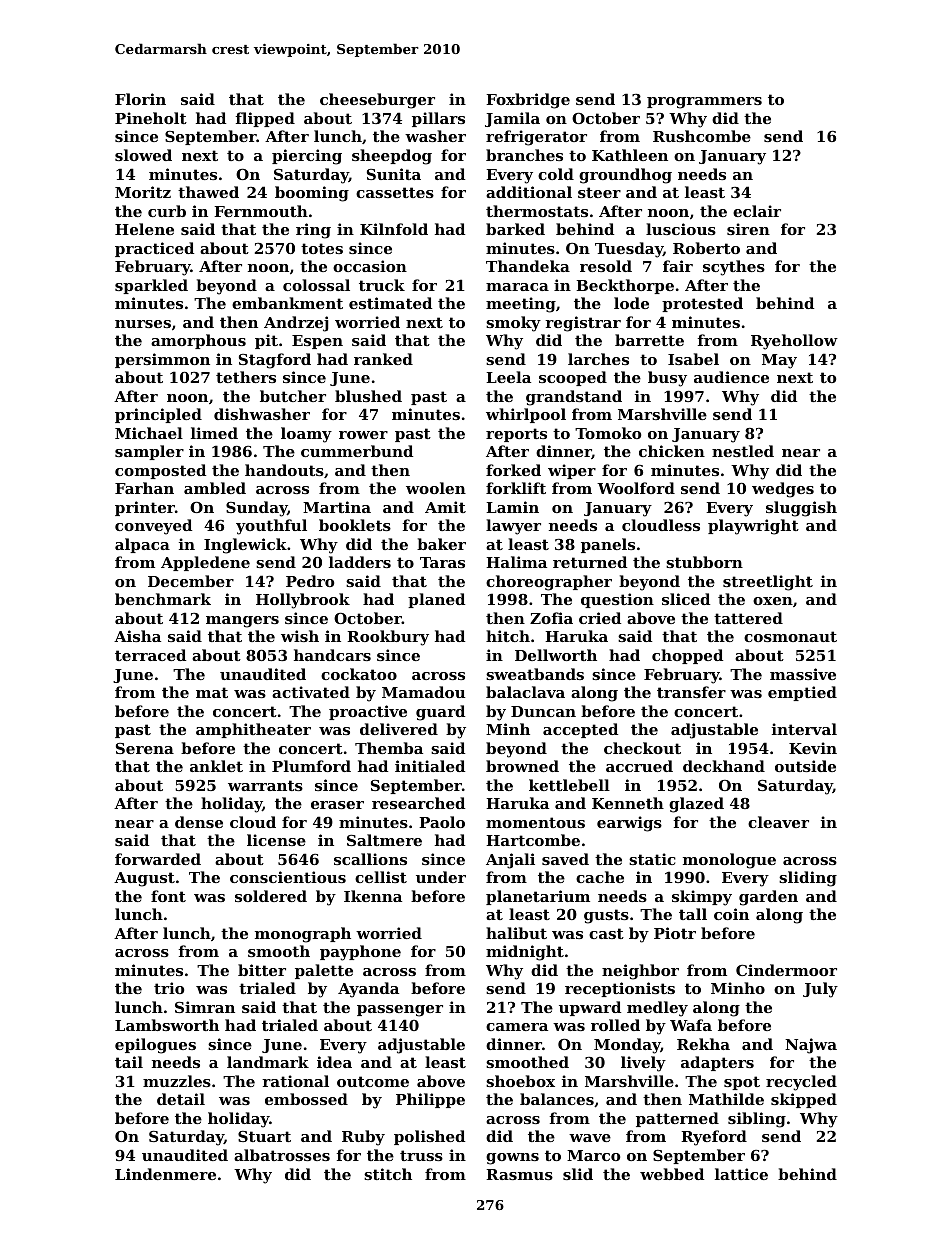 The height and width of the page is (1233, 952). I want to click on lattice, so click(741, 1174).
